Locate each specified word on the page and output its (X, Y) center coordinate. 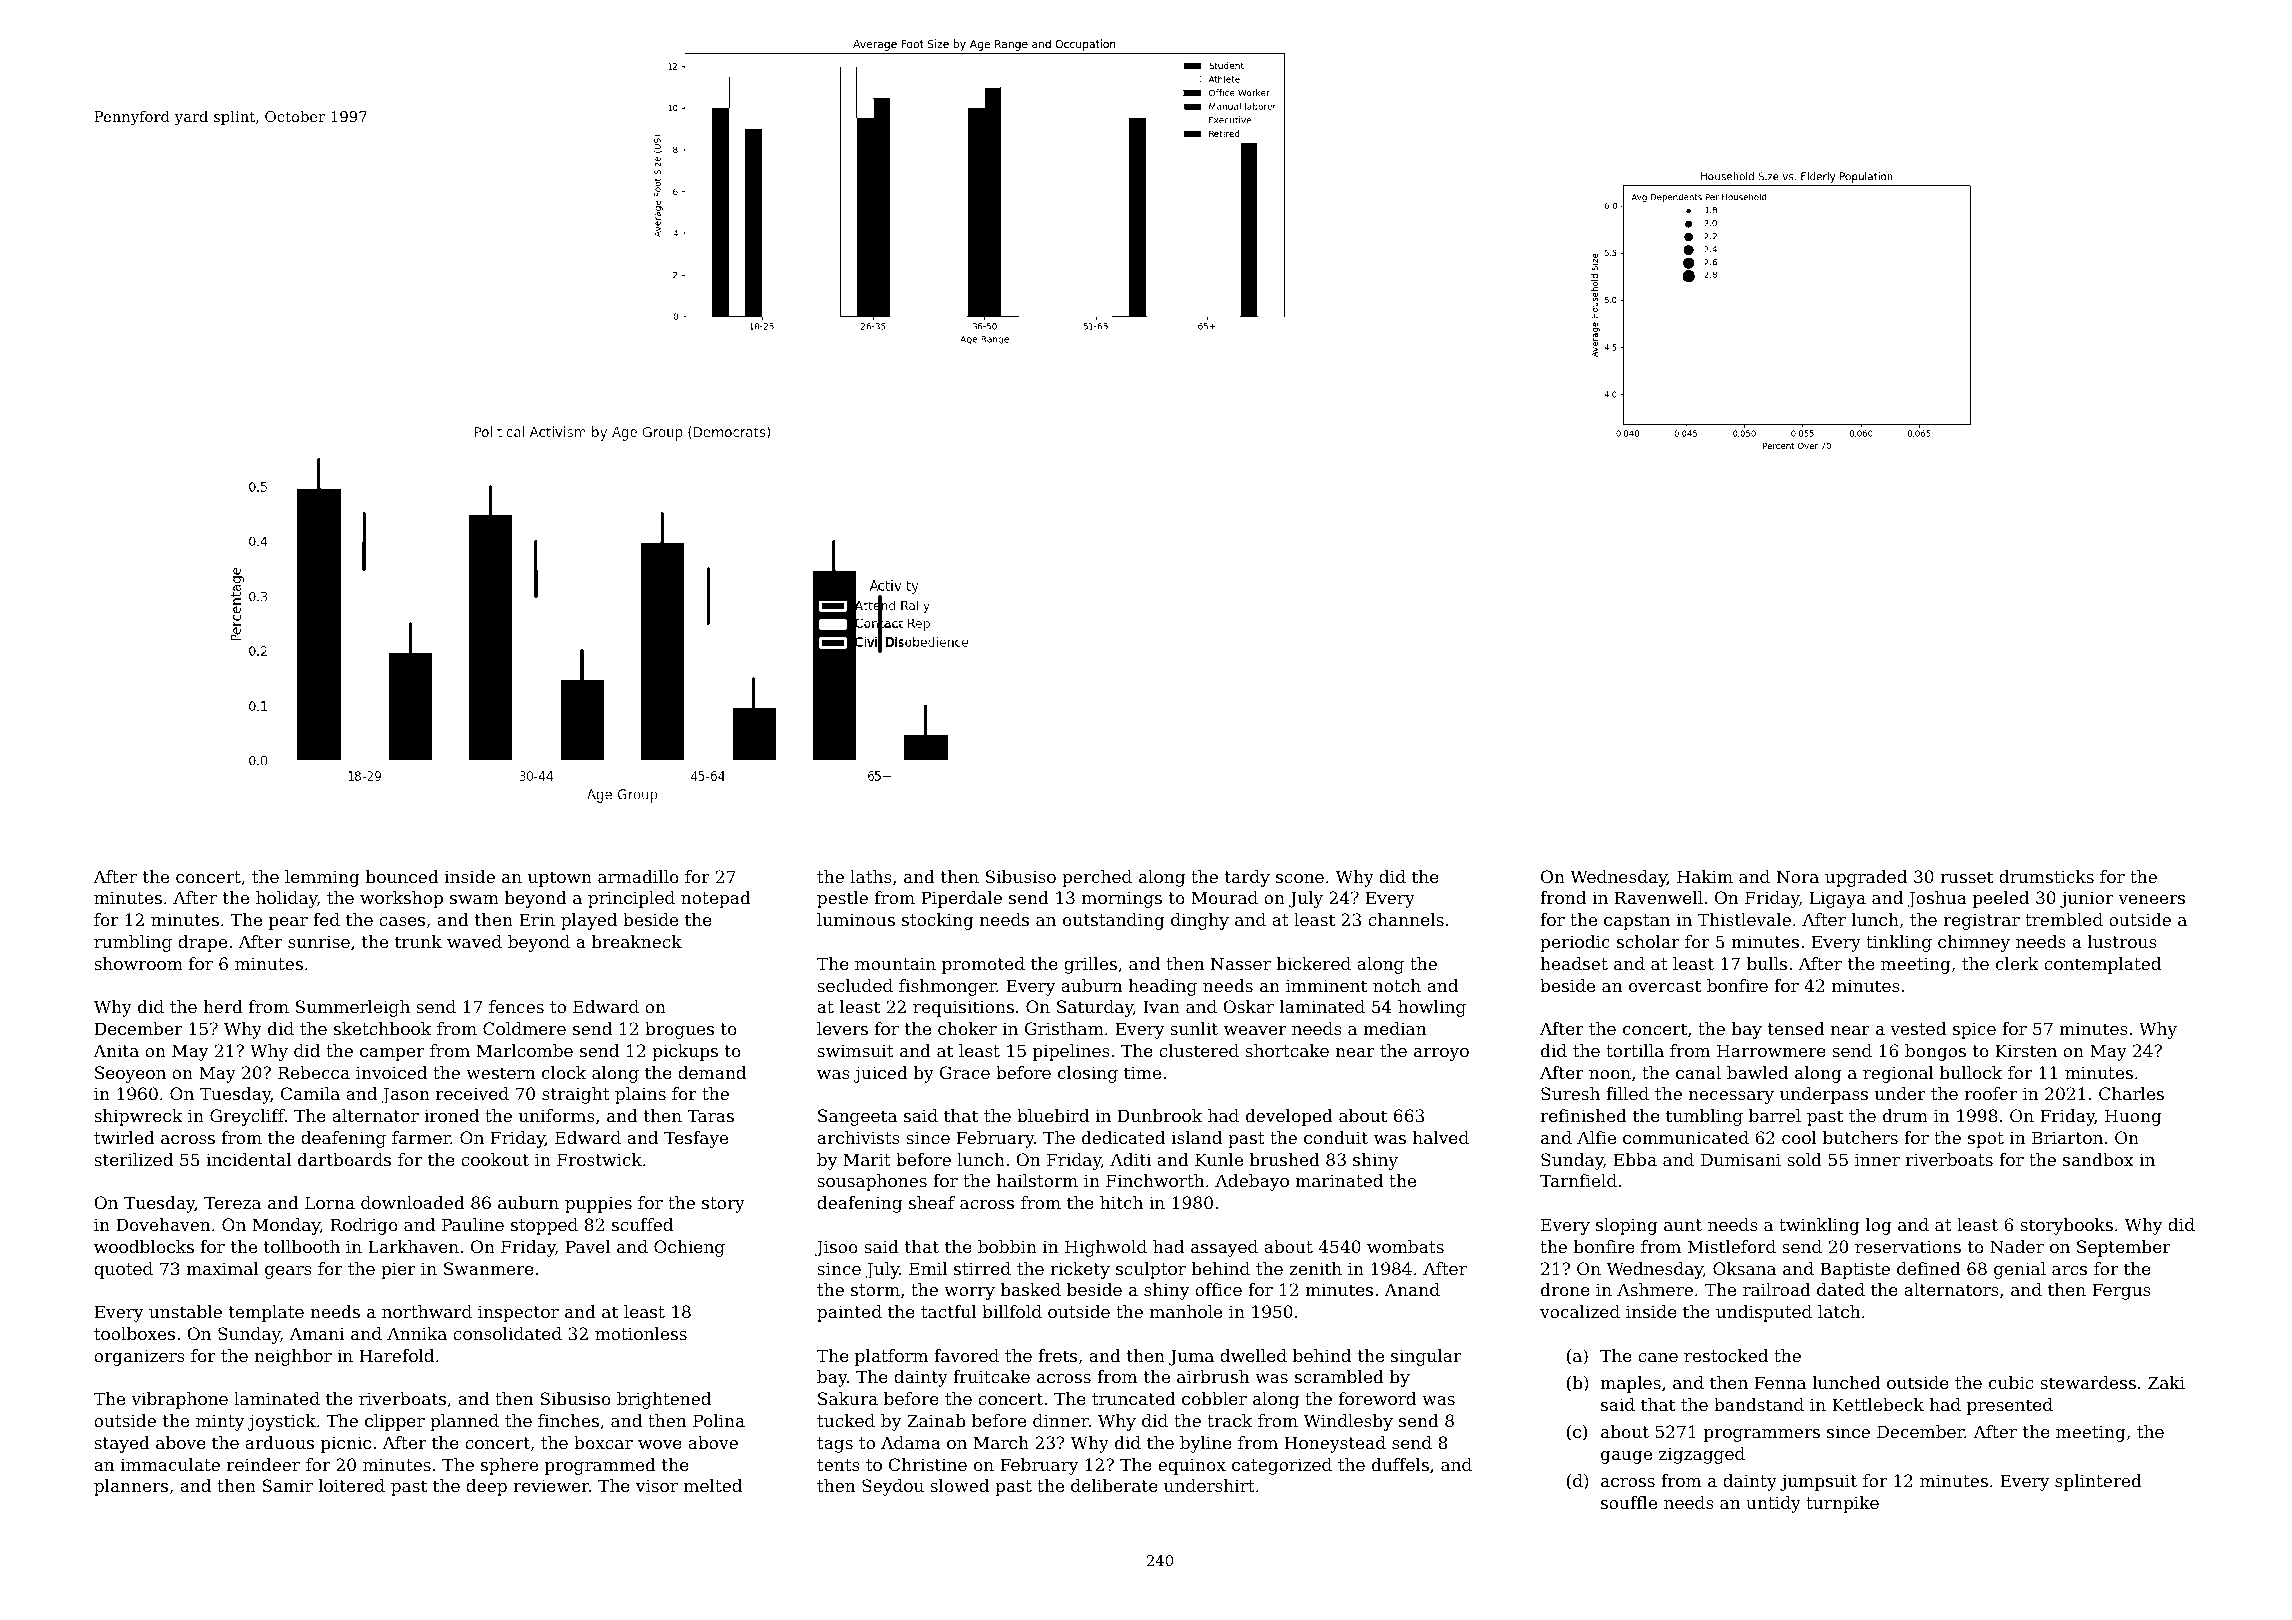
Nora (1798, 876)
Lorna (330, 1202)
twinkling (1819, 1226)
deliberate (1114, 1485)
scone (1300, 878)
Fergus (2121, 1291)
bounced (402, 876)
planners (131, 1487)
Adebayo (1252, 1182)
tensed (1796, 1028)
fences (516, 1006)
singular (1426, 1357)
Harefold (396, 1355)
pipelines (1071, 1052)
